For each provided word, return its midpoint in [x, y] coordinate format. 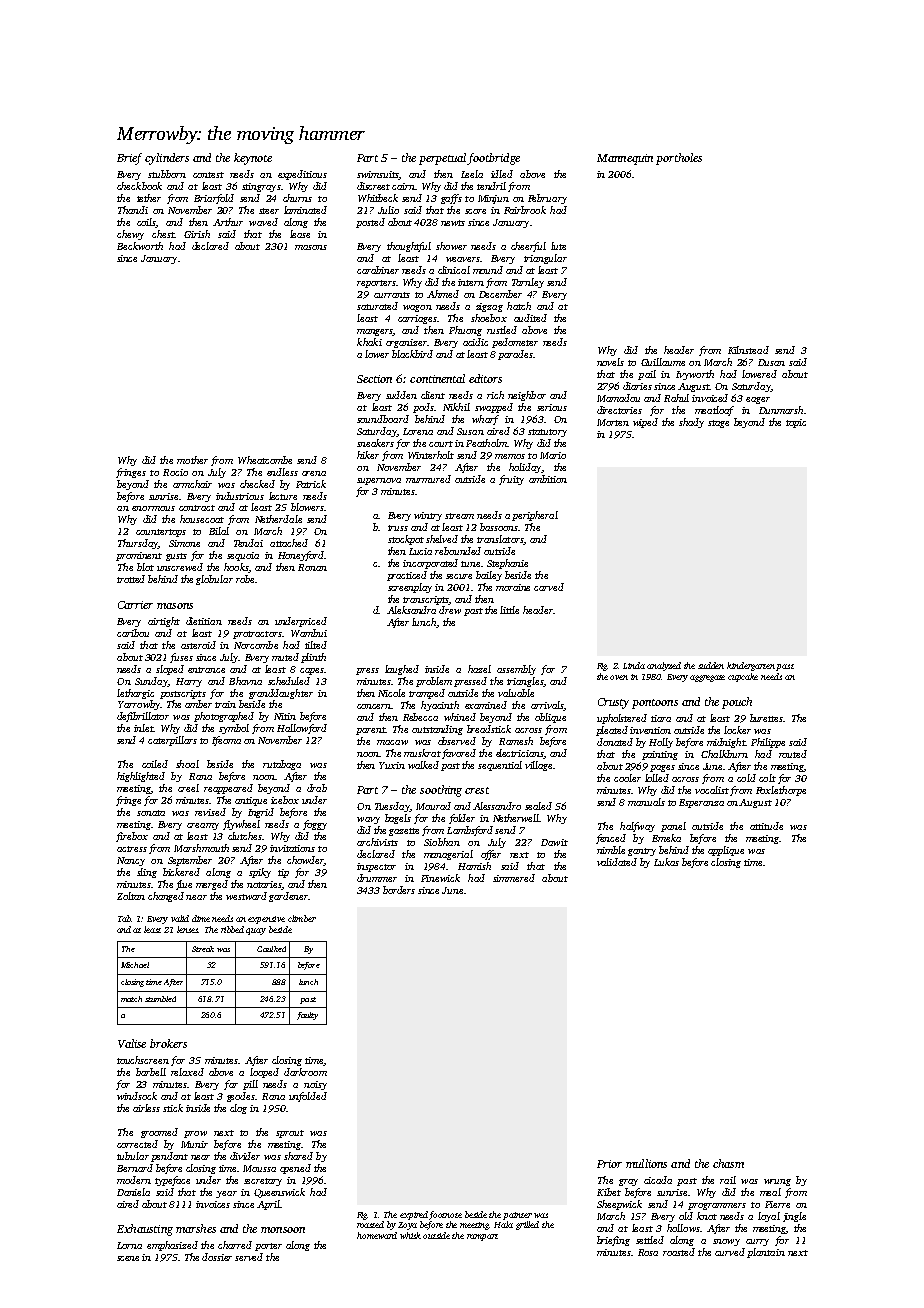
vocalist [712, 790]
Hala [503, 1224]
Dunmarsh [781, 410]
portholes [679, 159]
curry [757, 1242]
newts [453, 223]
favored [459, 754]
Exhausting [145, 1230]
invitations [292, 848]
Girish [197, 234]
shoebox [489, 318]
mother [192, 460]
